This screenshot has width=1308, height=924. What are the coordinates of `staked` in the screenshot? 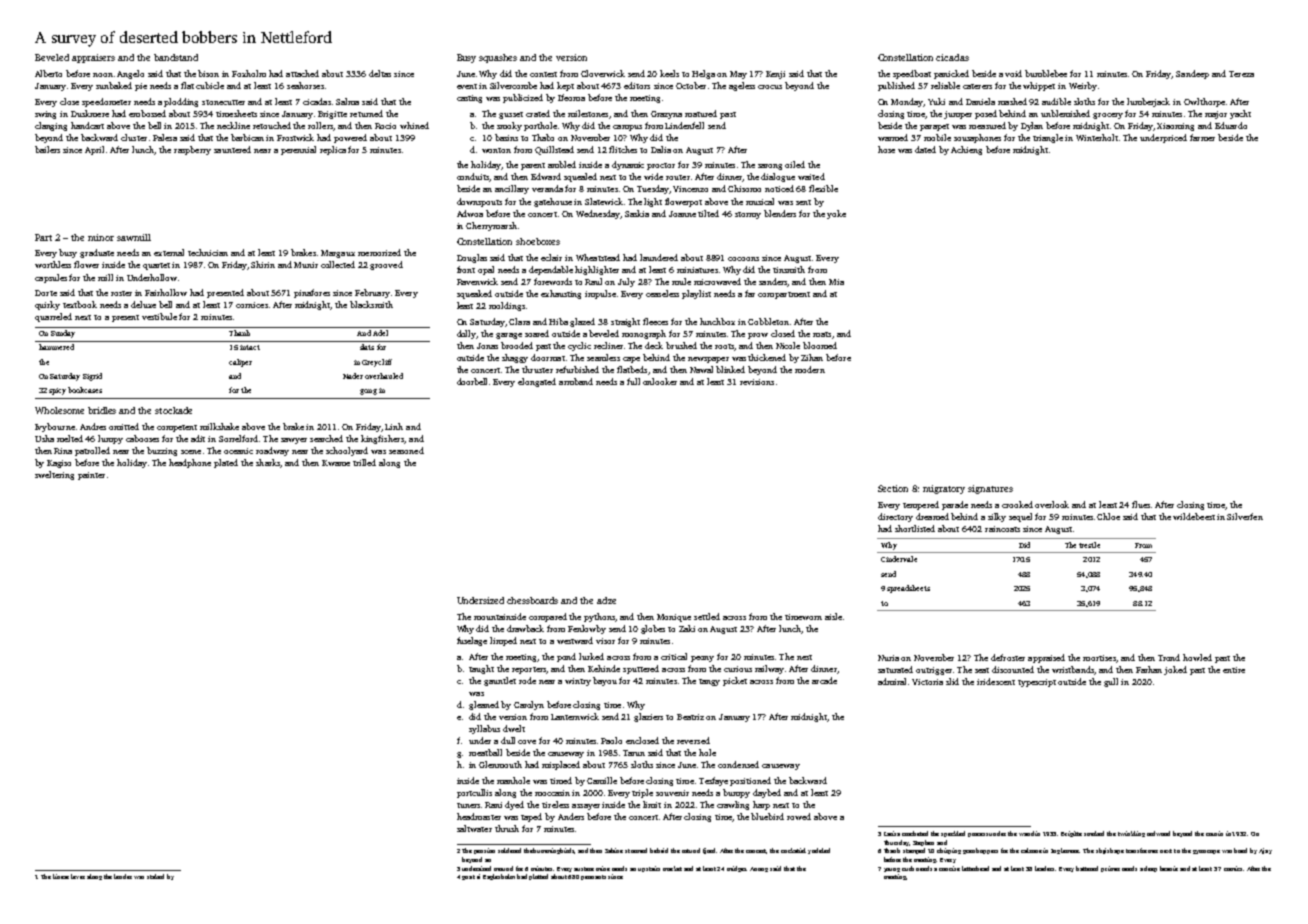 It's located at (155, 876).
